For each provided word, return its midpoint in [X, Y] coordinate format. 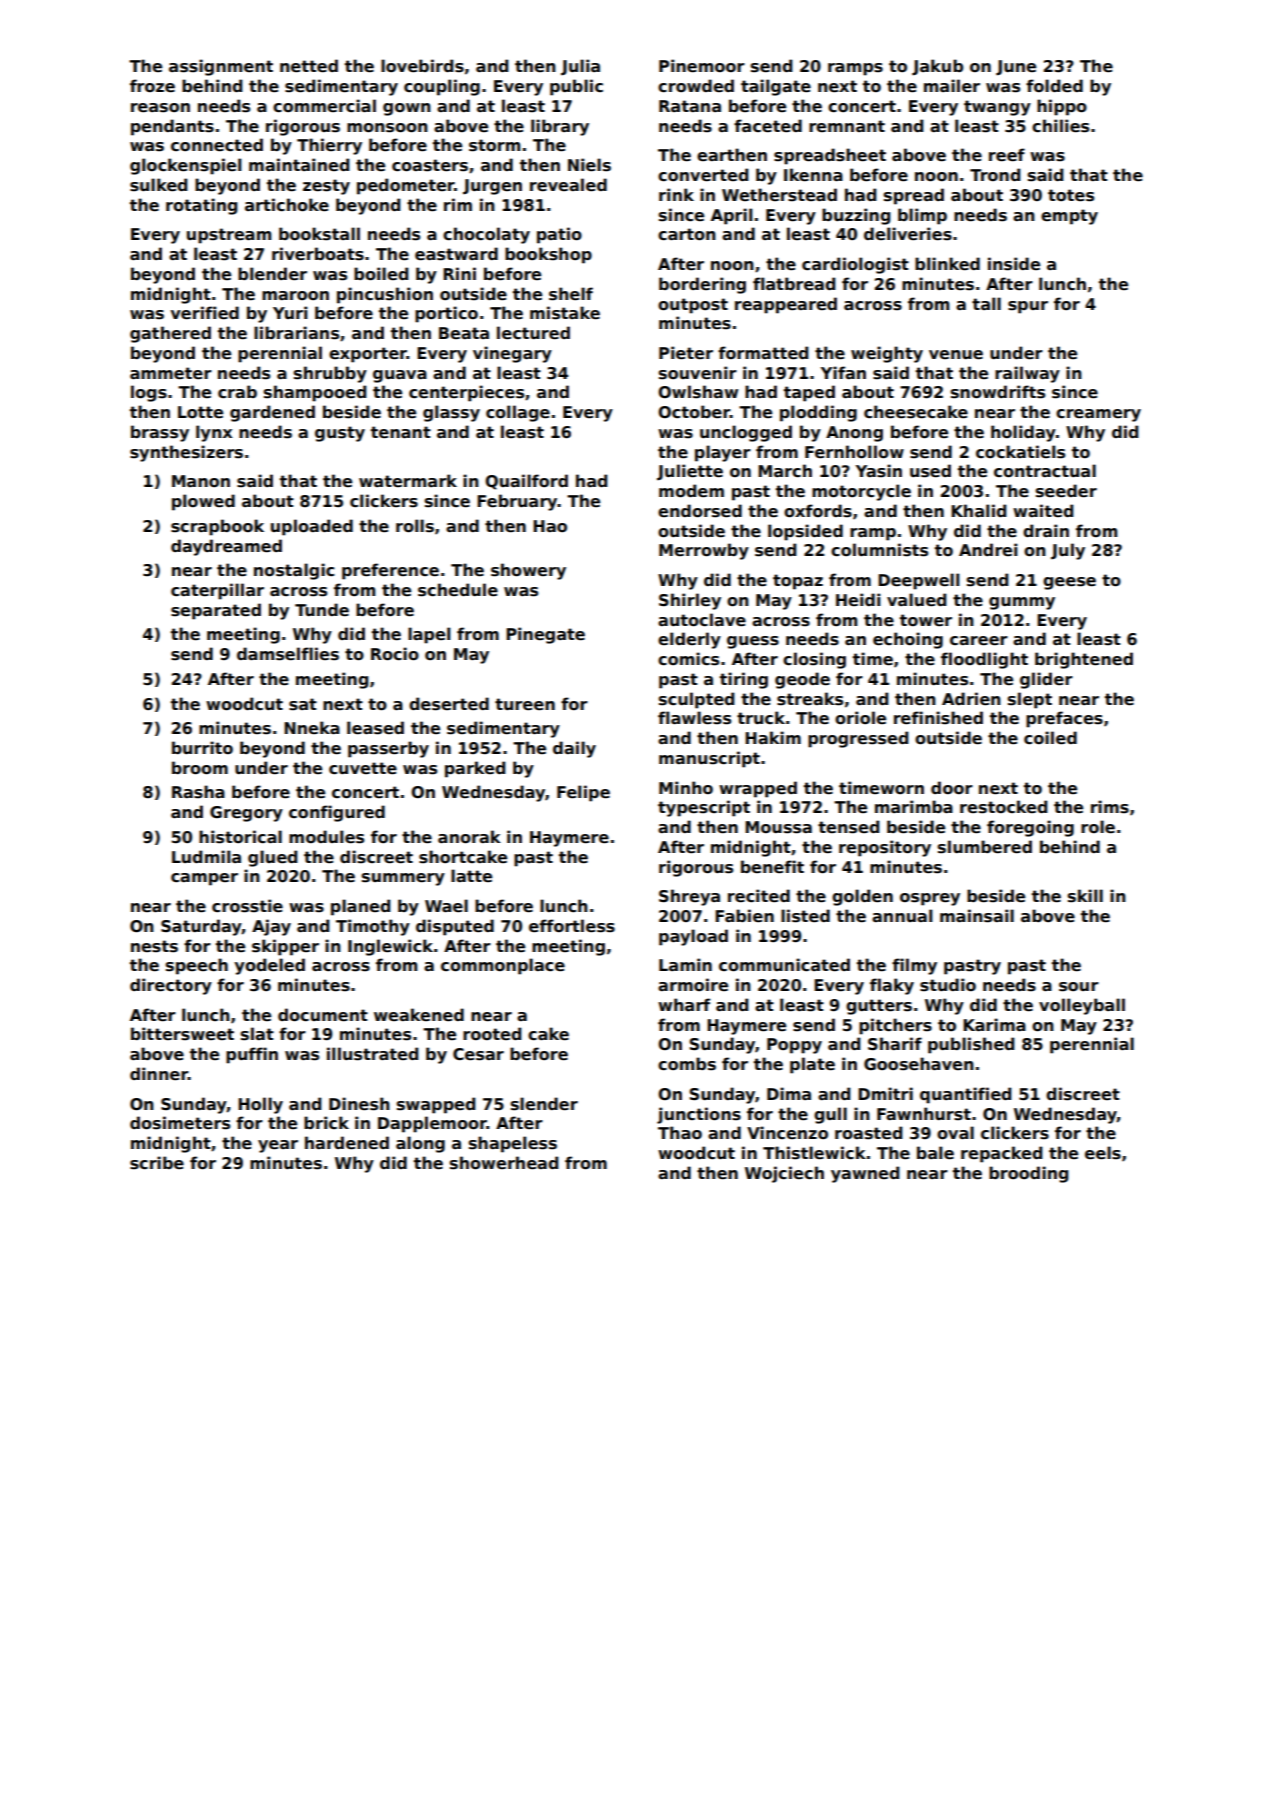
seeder [1066, 491]
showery [528, 571]
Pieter [686, 353]
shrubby [330, 374]
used [930, 471]
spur [1028, 307]
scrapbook [217, 527]
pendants [172, 127]
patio [559, 235]
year [278, 1146]
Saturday [201, 927]
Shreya [689, 897]
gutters [879, 1007]
